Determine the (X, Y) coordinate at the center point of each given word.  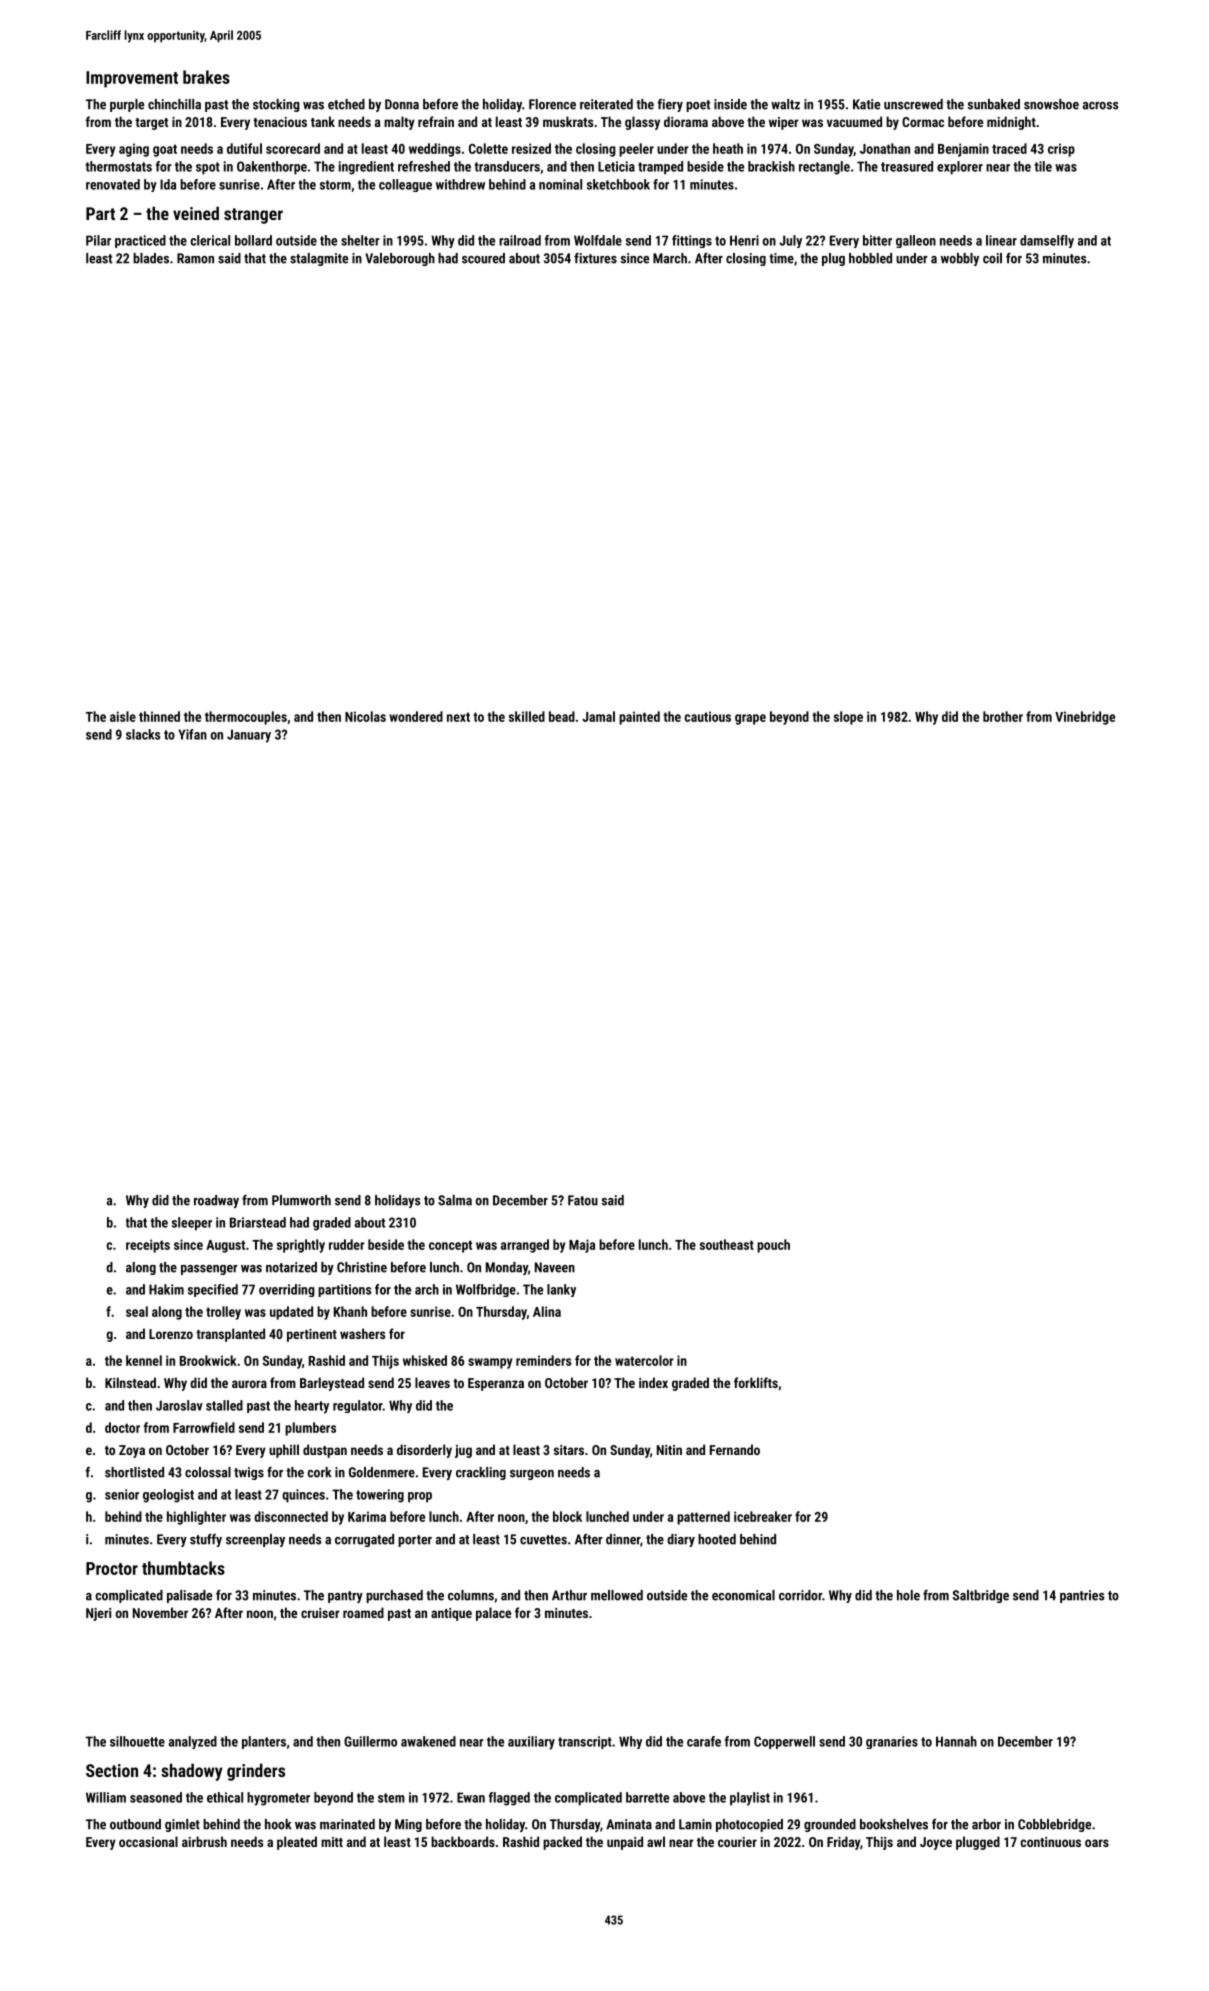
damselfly (1047, 241)
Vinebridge (1085, 718)
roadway (216, 1201)
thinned (159, 716)
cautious (707, 716)
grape (750, 719)
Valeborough (400, 259)
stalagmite (319, 259)
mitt (332, 1842)
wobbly (960, 259)
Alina (547, 1311)
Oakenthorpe (272, 168)
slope (848, 718)
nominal (560, 184)
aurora (249, 1384)
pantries (1082, 1596)
